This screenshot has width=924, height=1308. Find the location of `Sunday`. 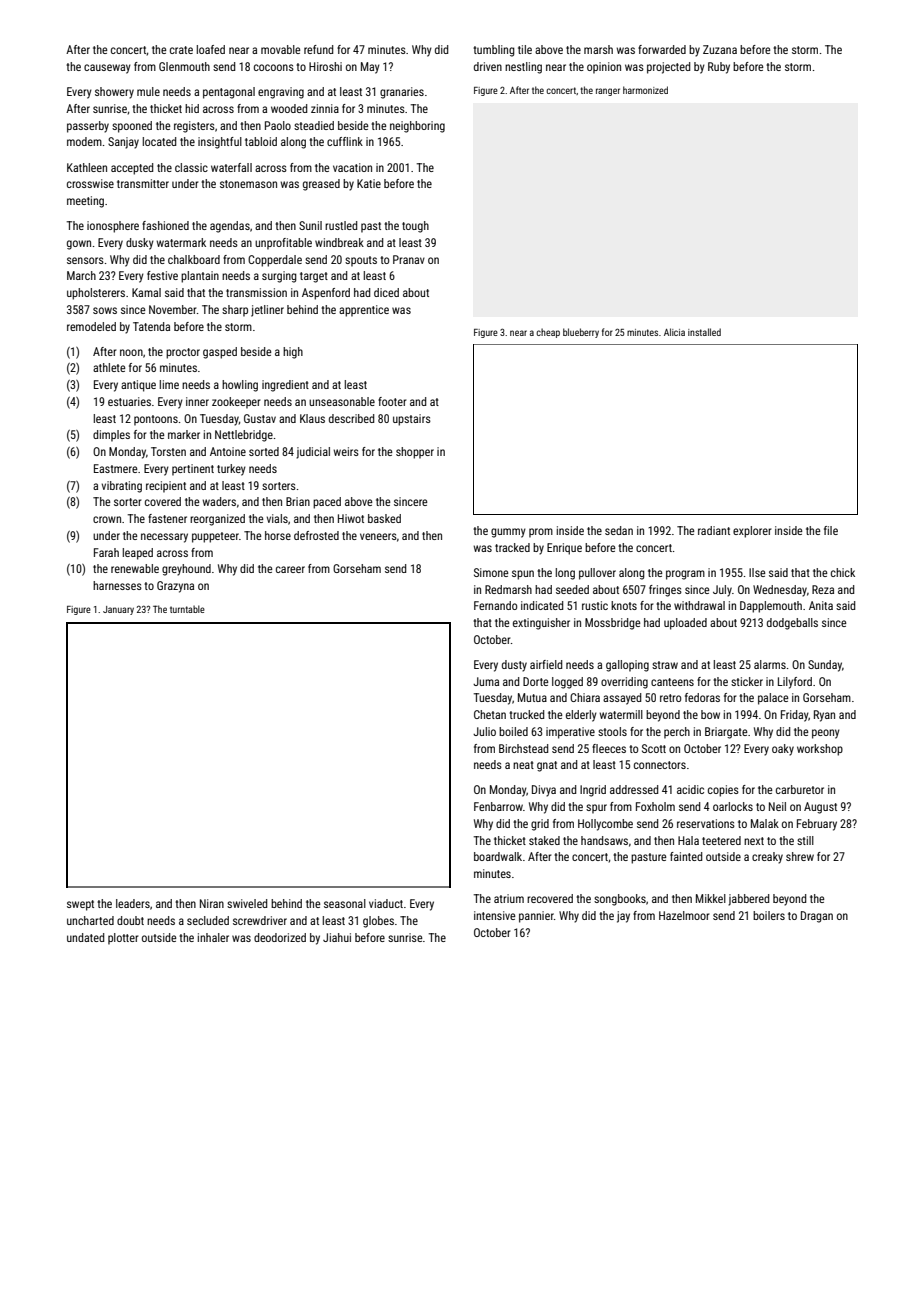

Sunday is located at coordinates (825, 666).
